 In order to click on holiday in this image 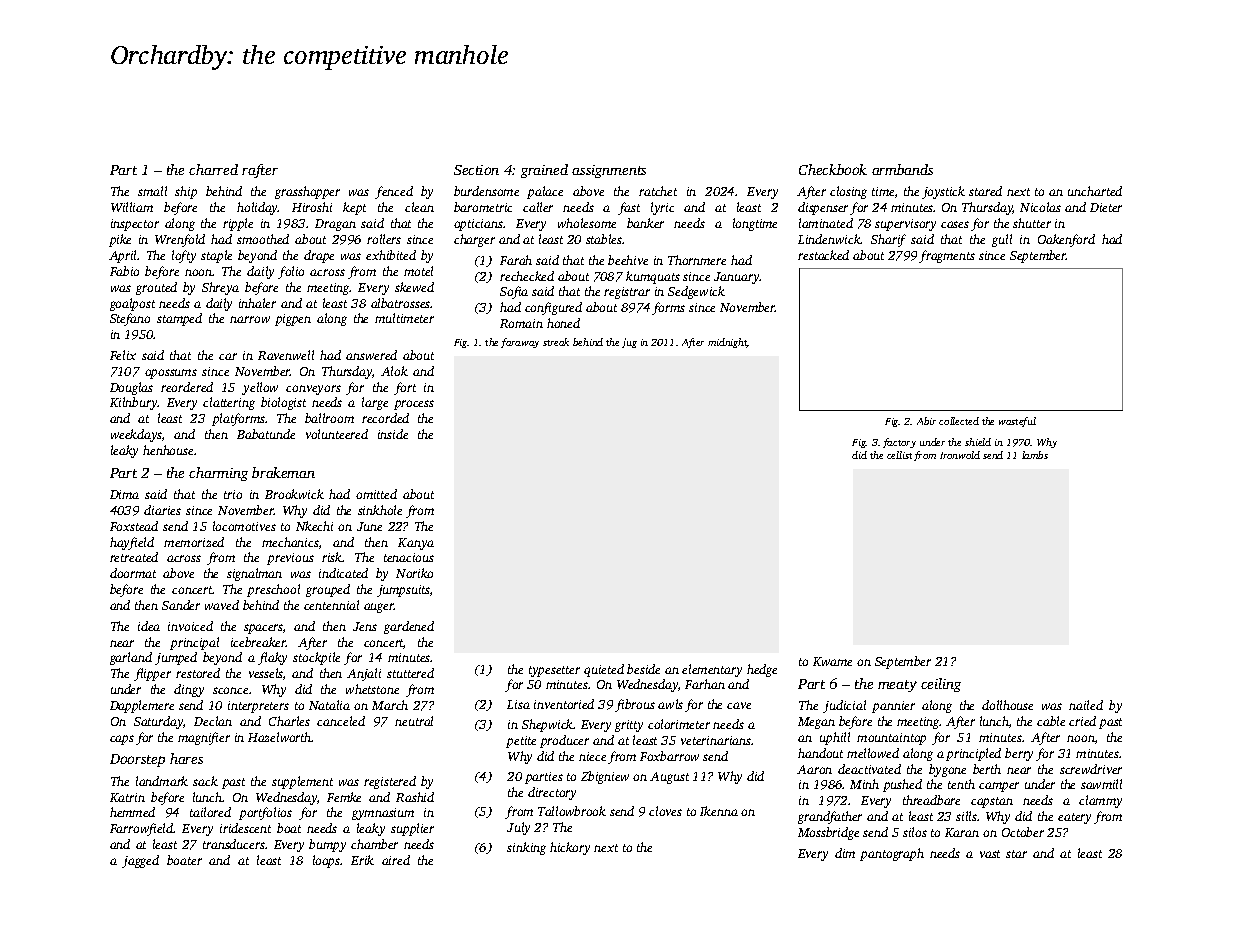, I will do `click(257, 208)`.
